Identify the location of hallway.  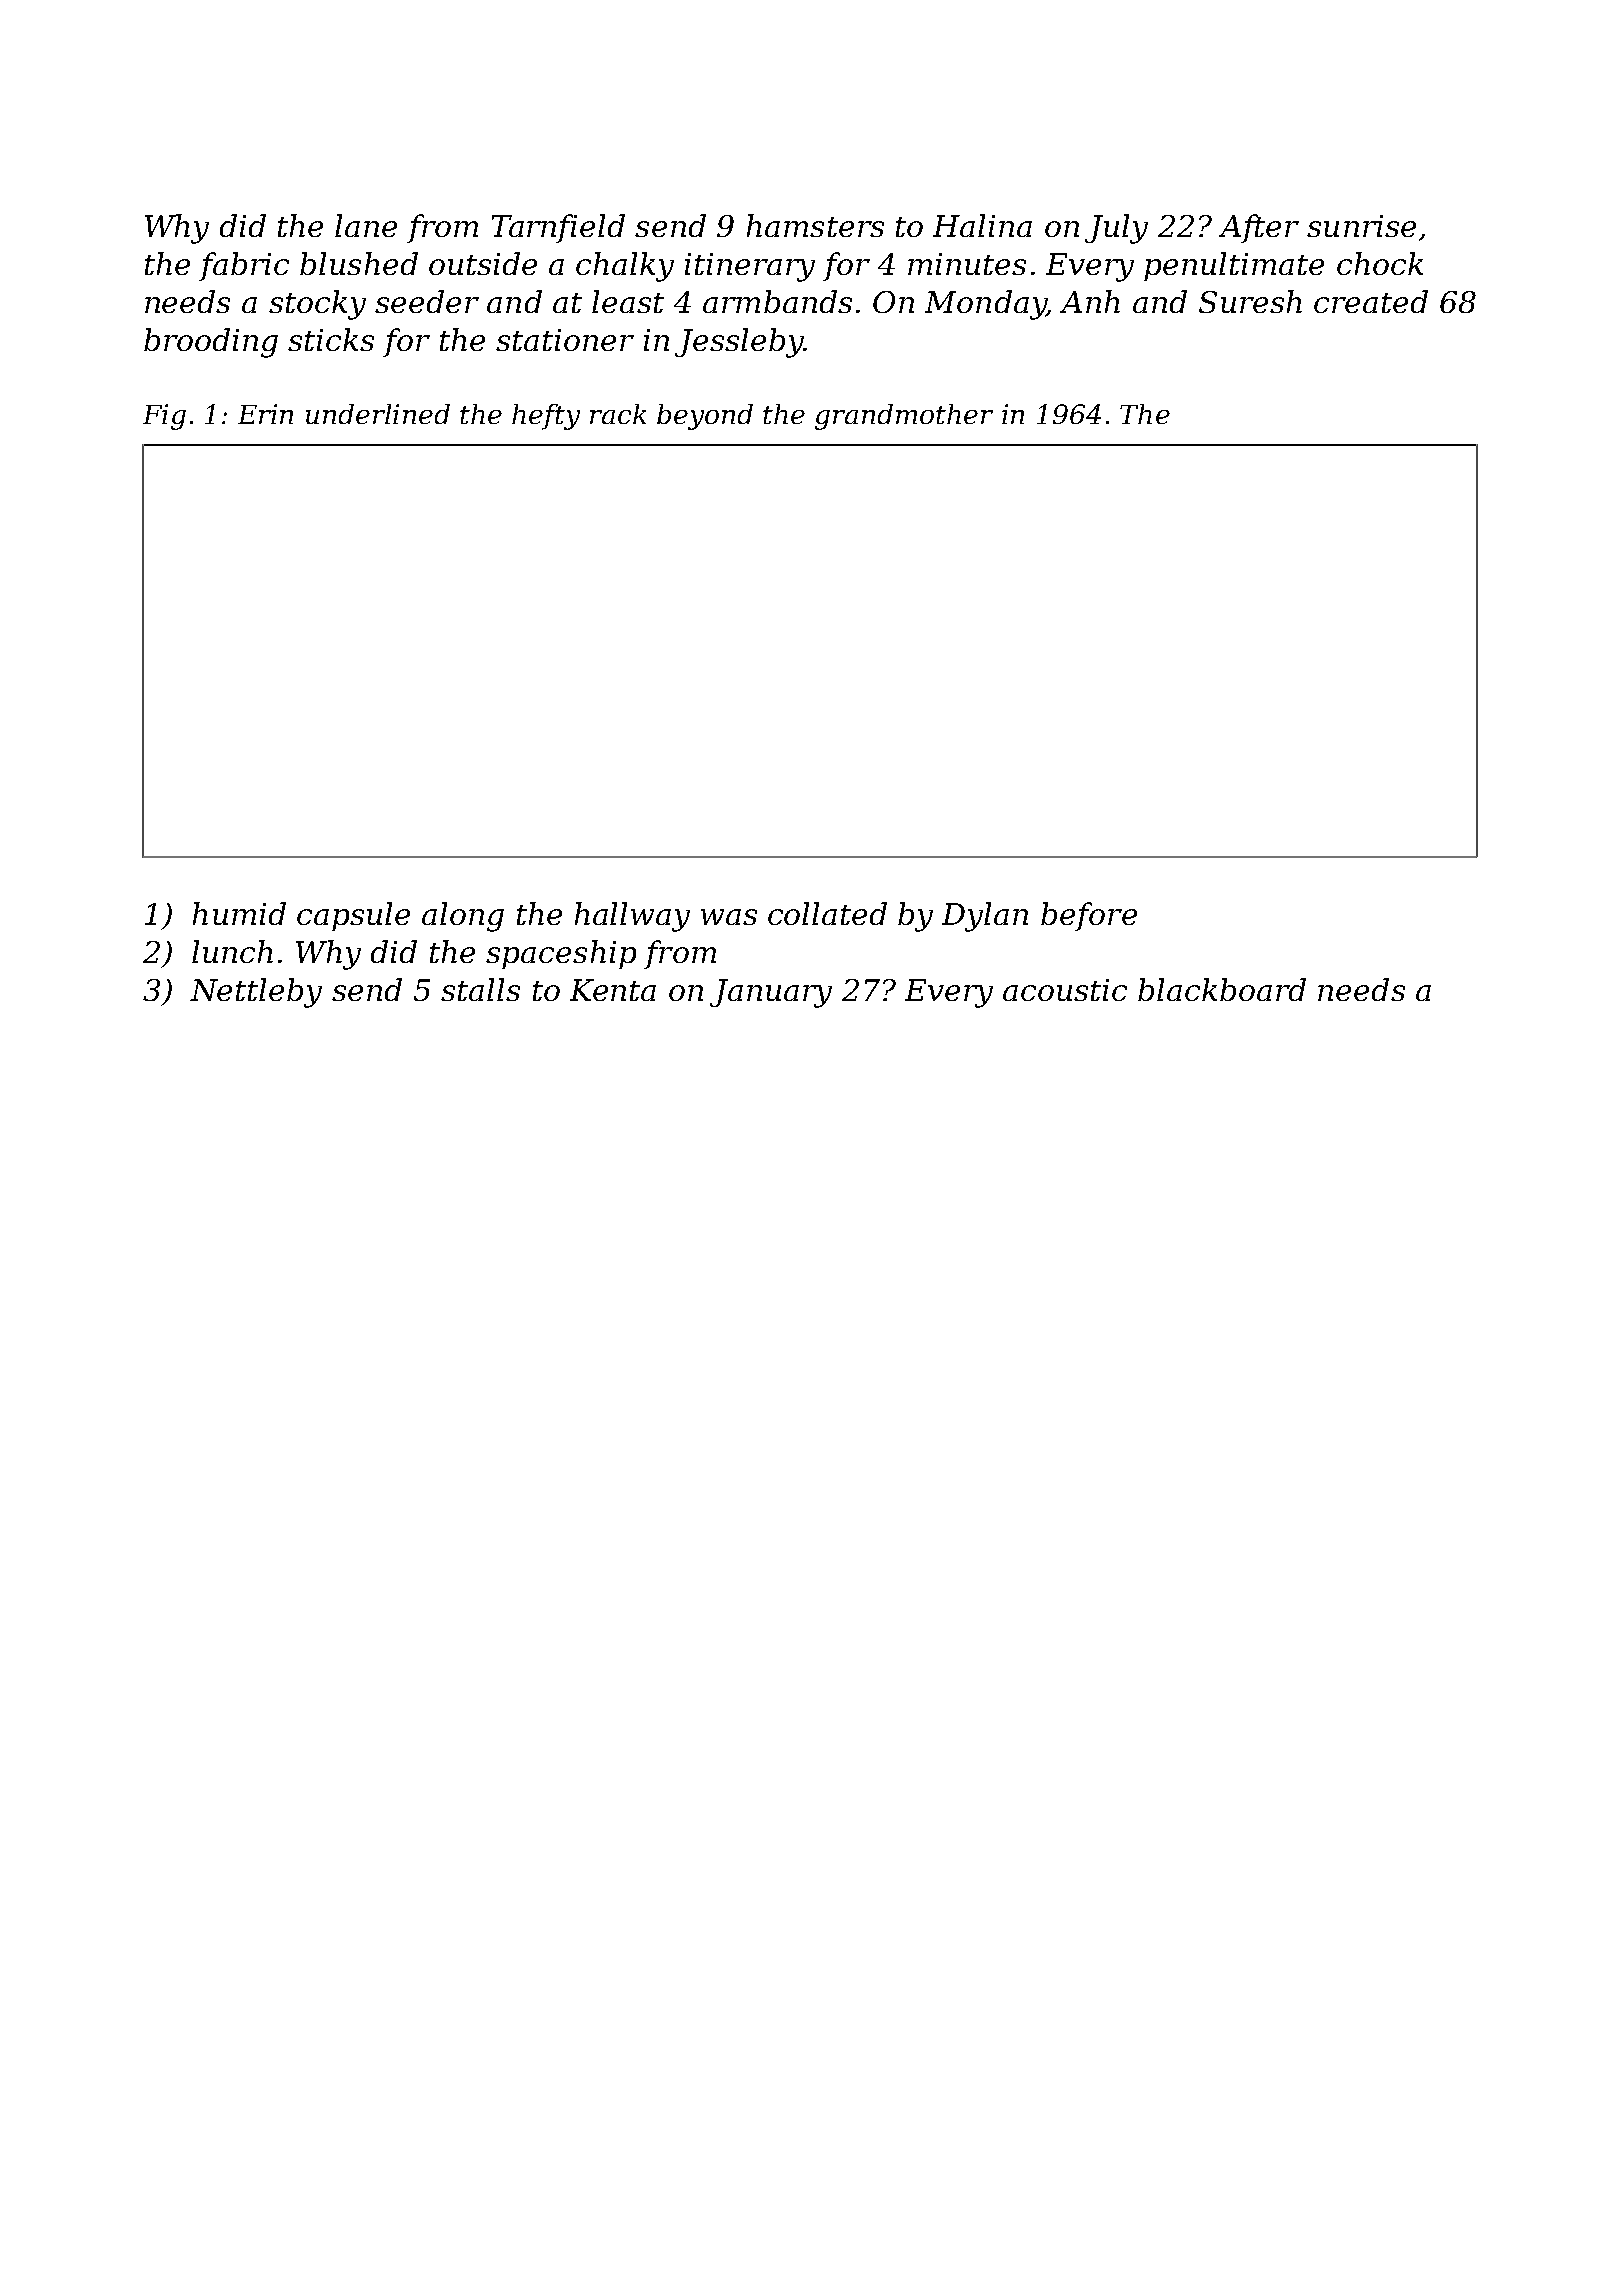
(632, 917).
